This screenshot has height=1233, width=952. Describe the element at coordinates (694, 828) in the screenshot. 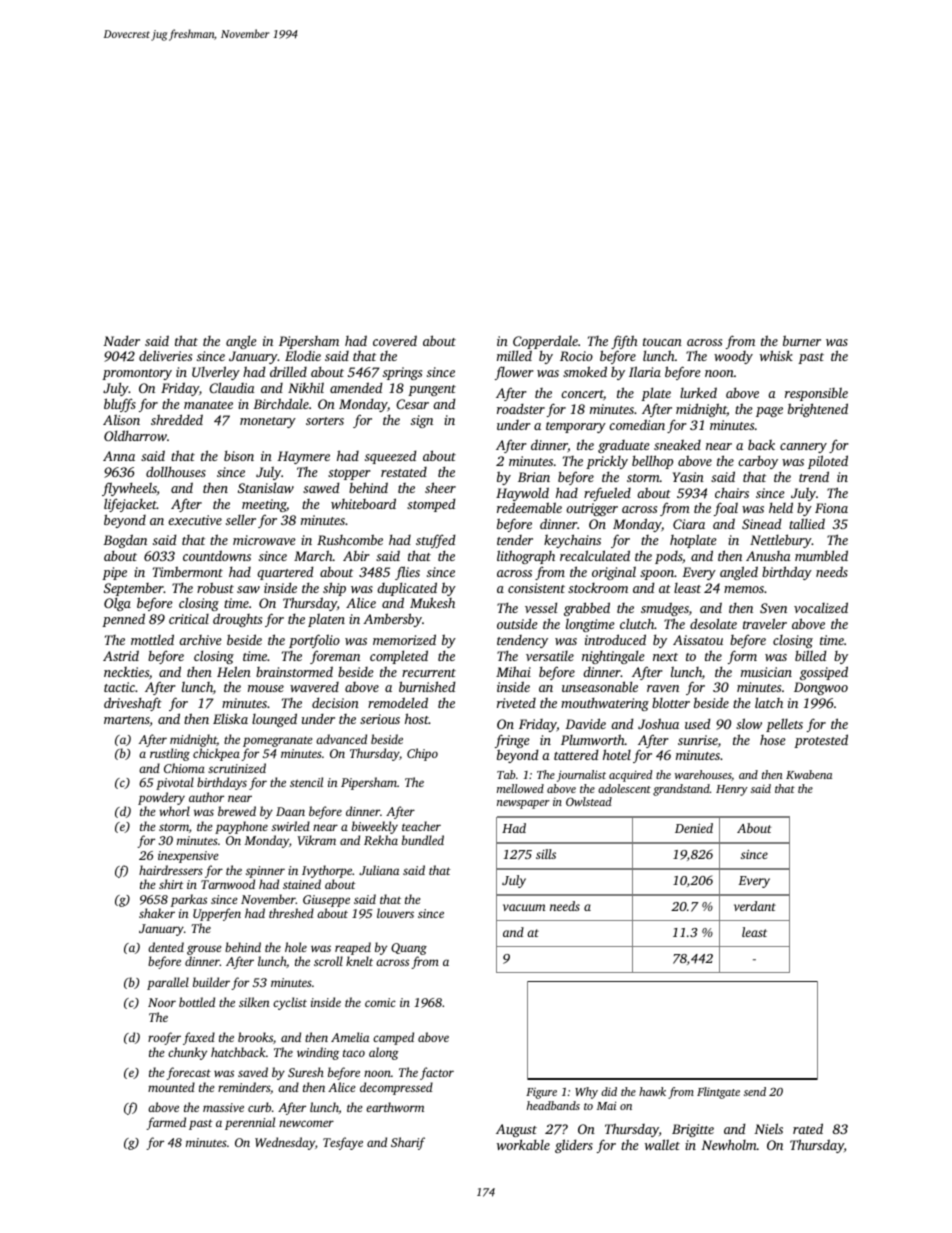

I see `Denied` at that location.
